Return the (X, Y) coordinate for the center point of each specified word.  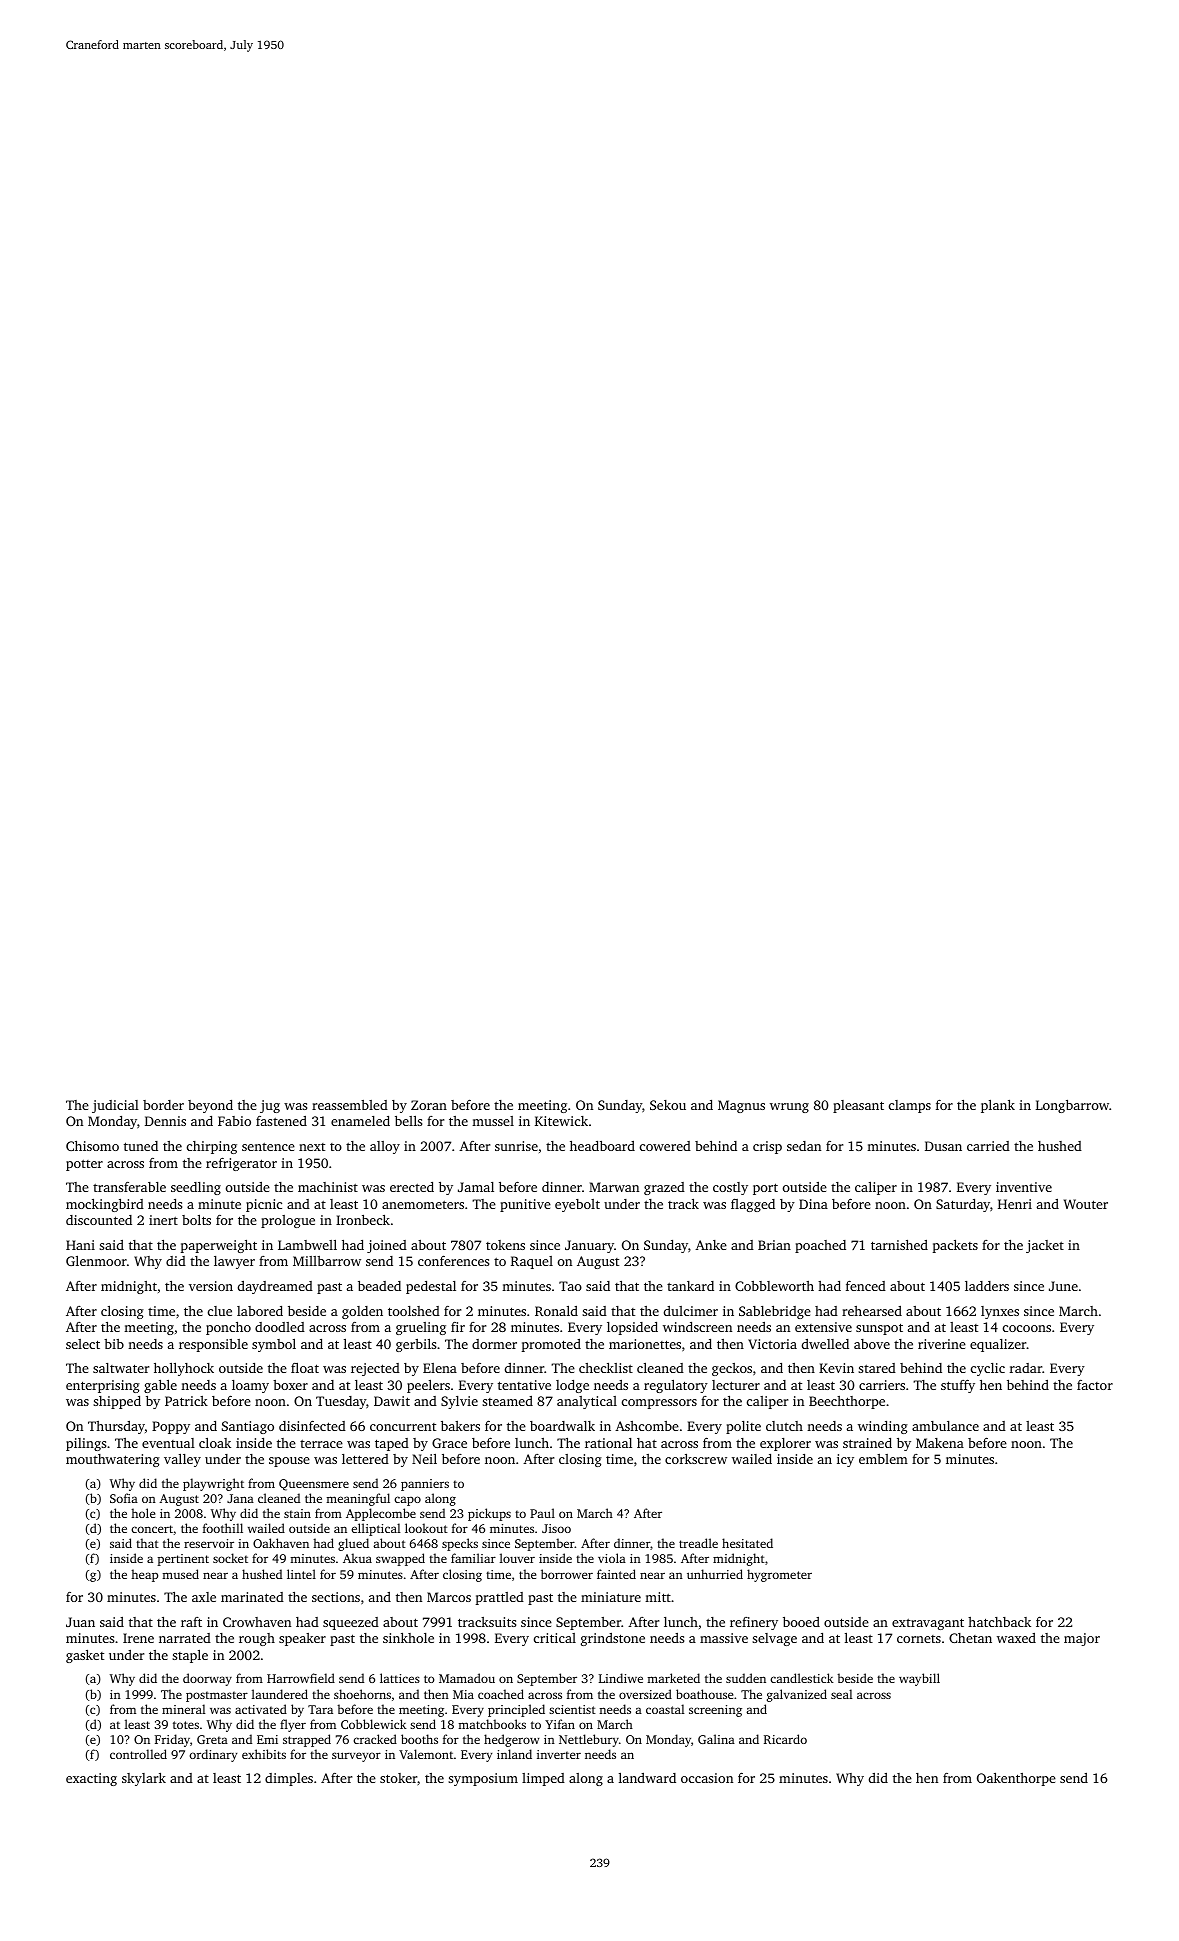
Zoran (429, 1105)
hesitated (747, 1543)
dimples (289, 1779)
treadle (698, 1543)
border (163, 1105)
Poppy (171, 1427)
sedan (804, 1146)
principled (516, 1710)
